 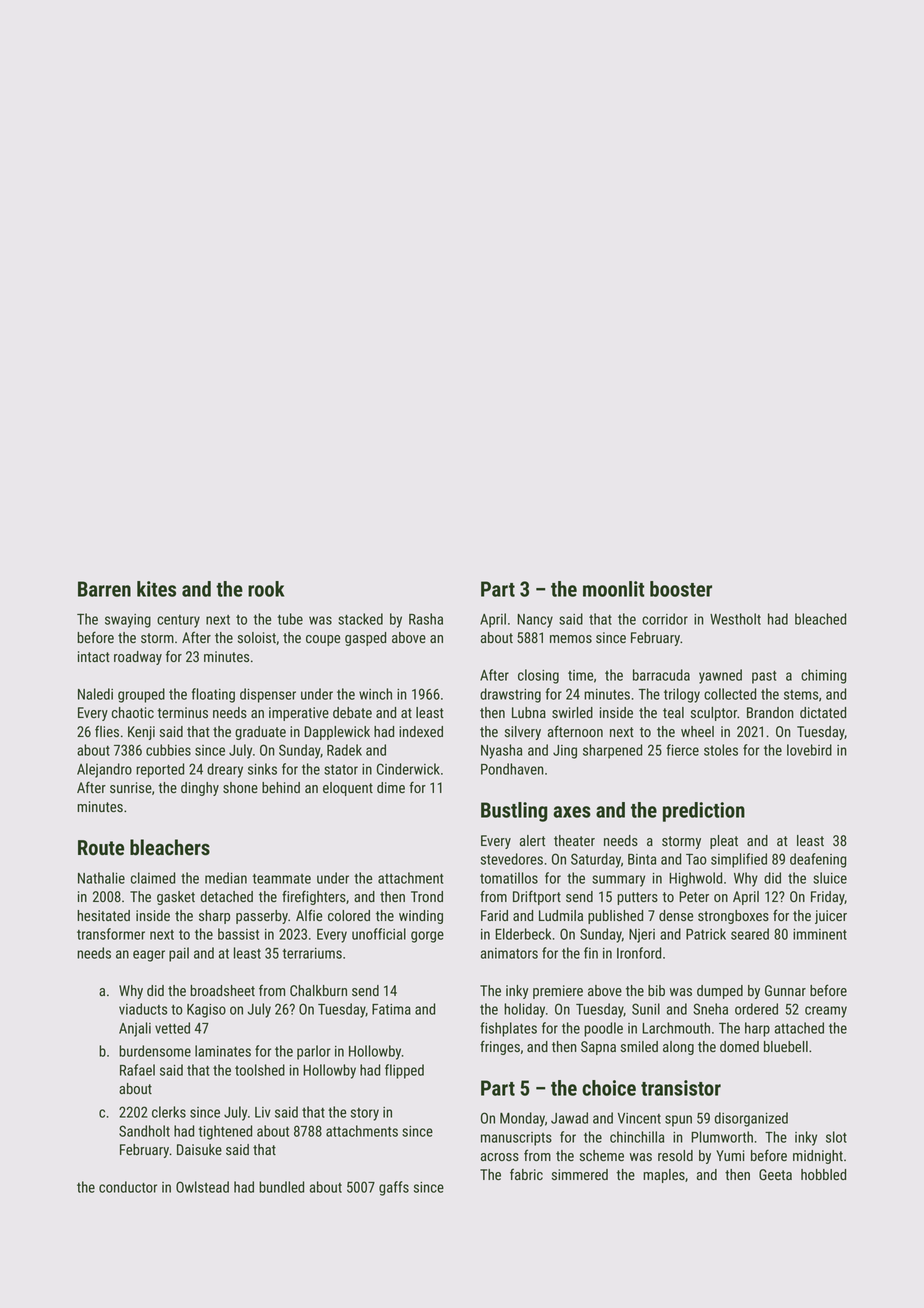 I want to click on Liv, so click(x=263, y=1112).
